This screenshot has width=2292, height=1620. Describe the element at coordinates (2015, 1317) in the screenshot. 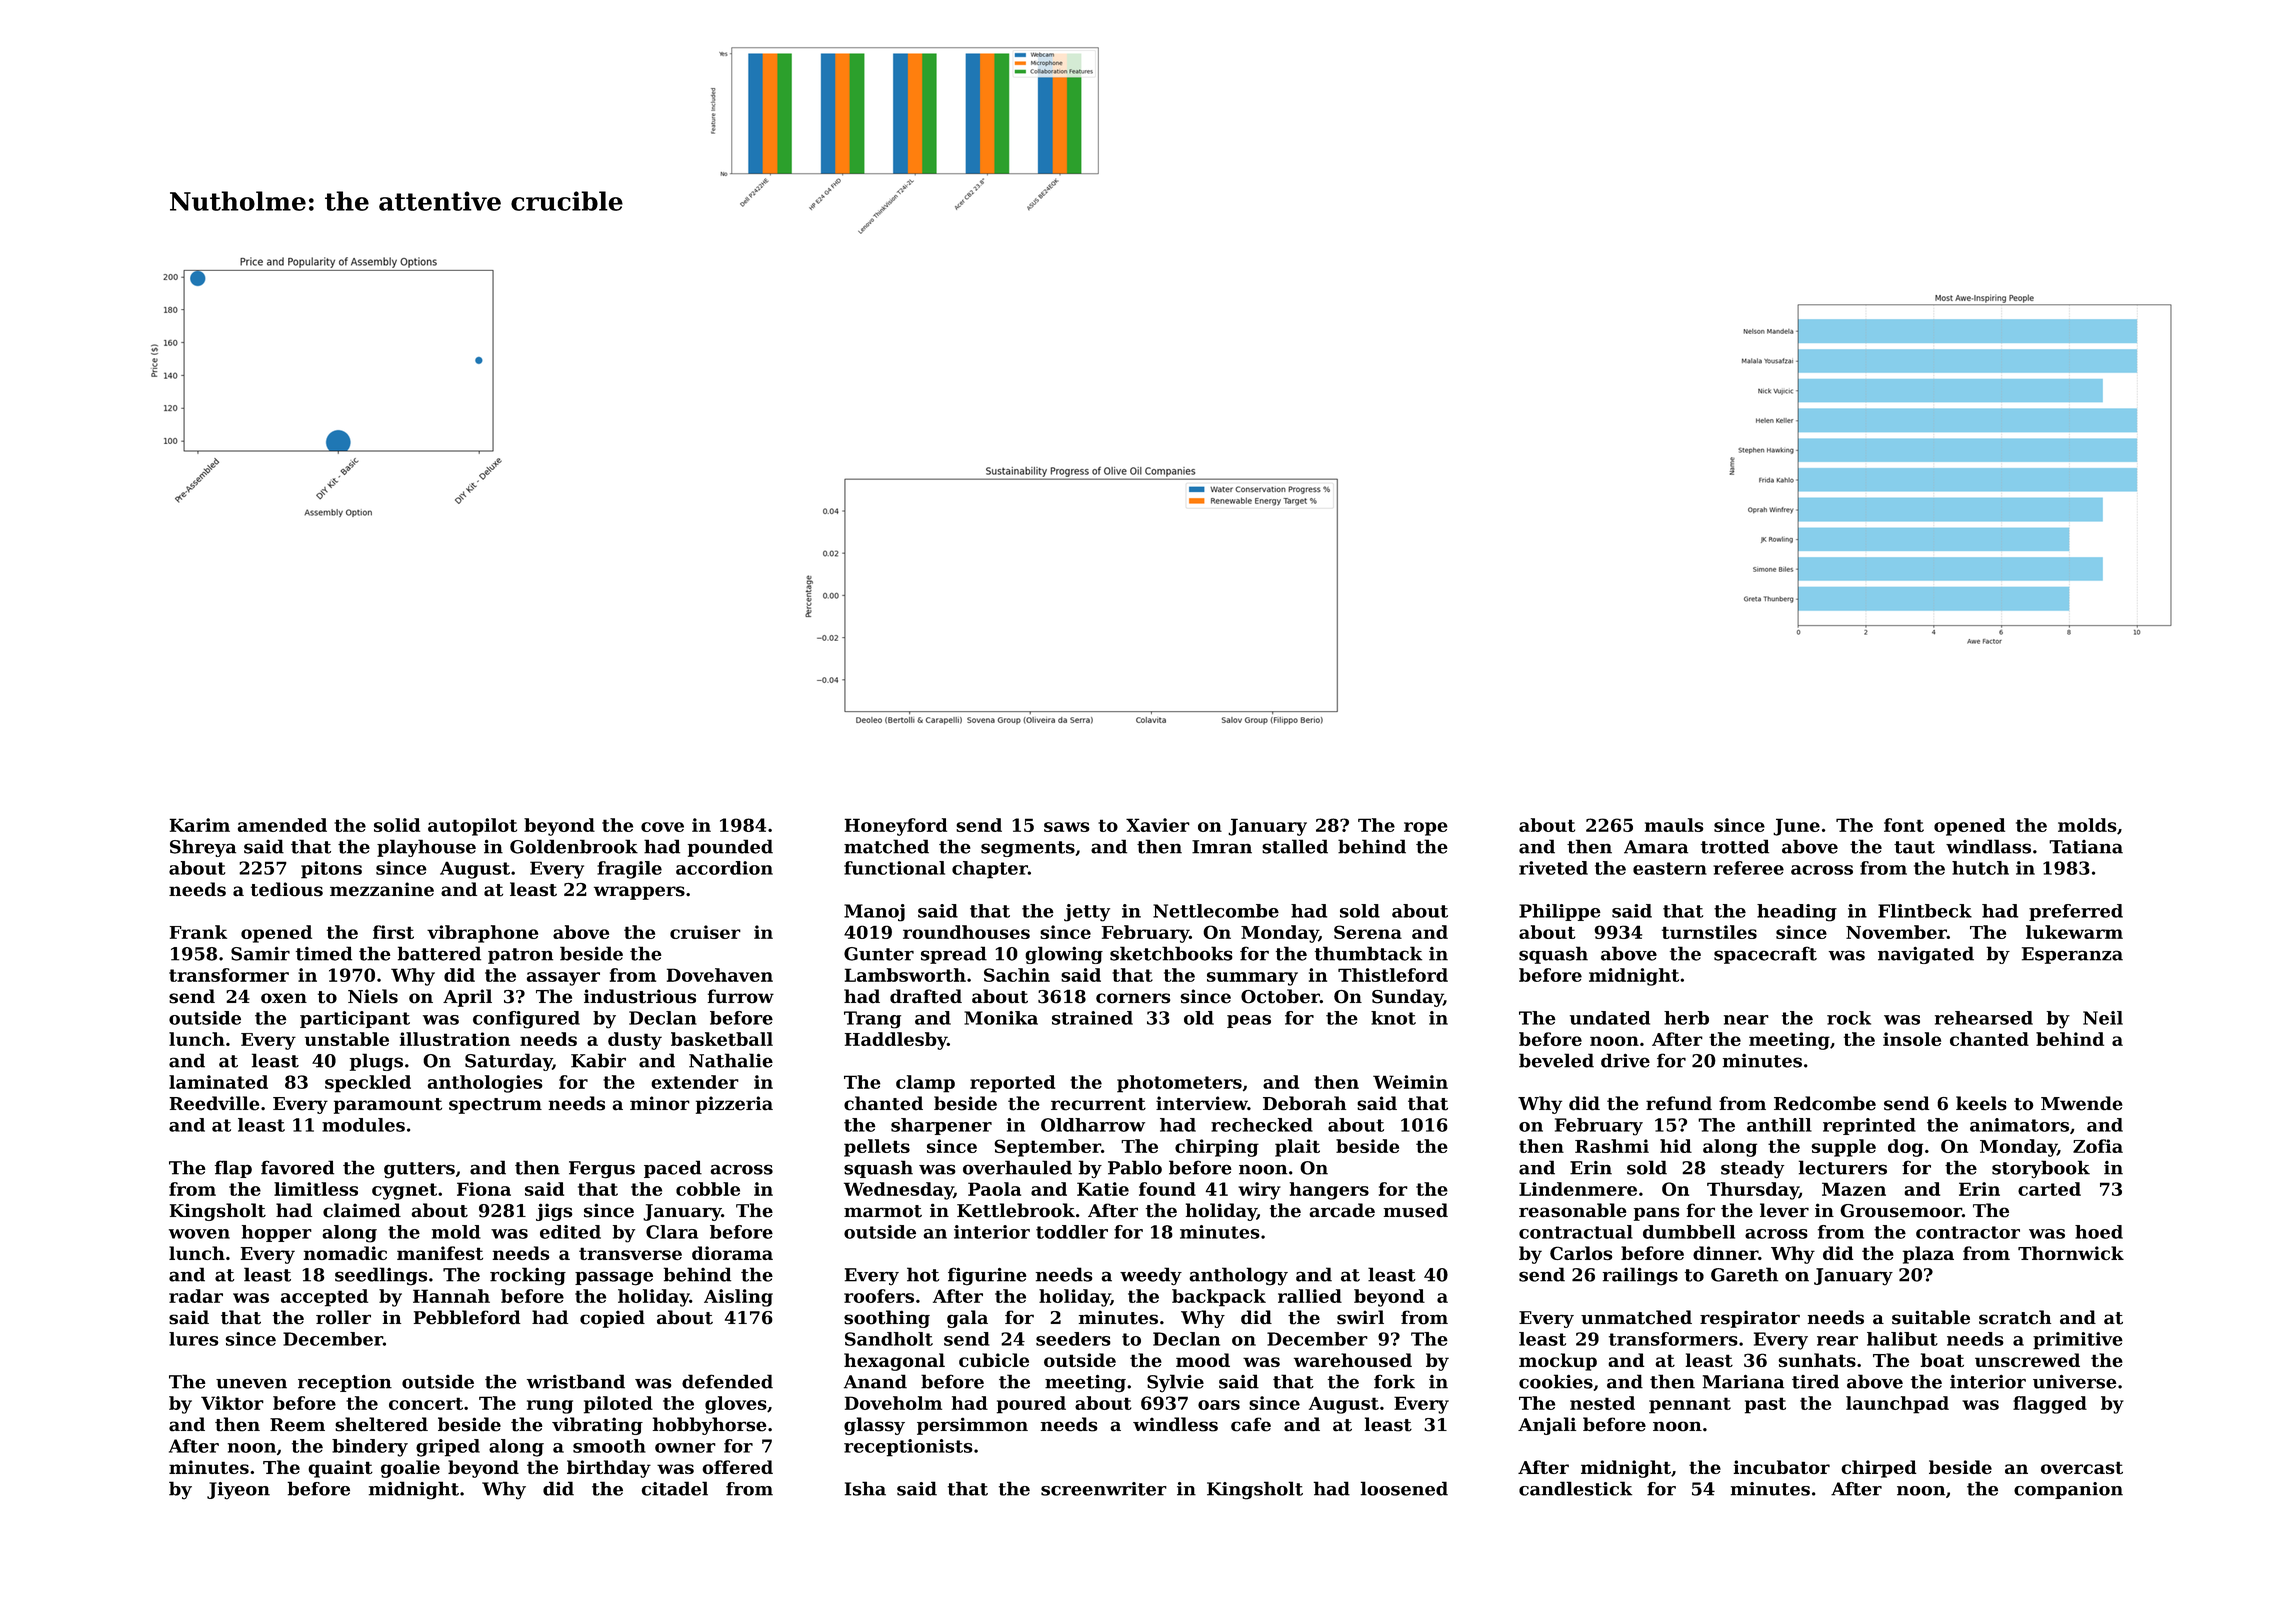

I see `scratch` at that location.
